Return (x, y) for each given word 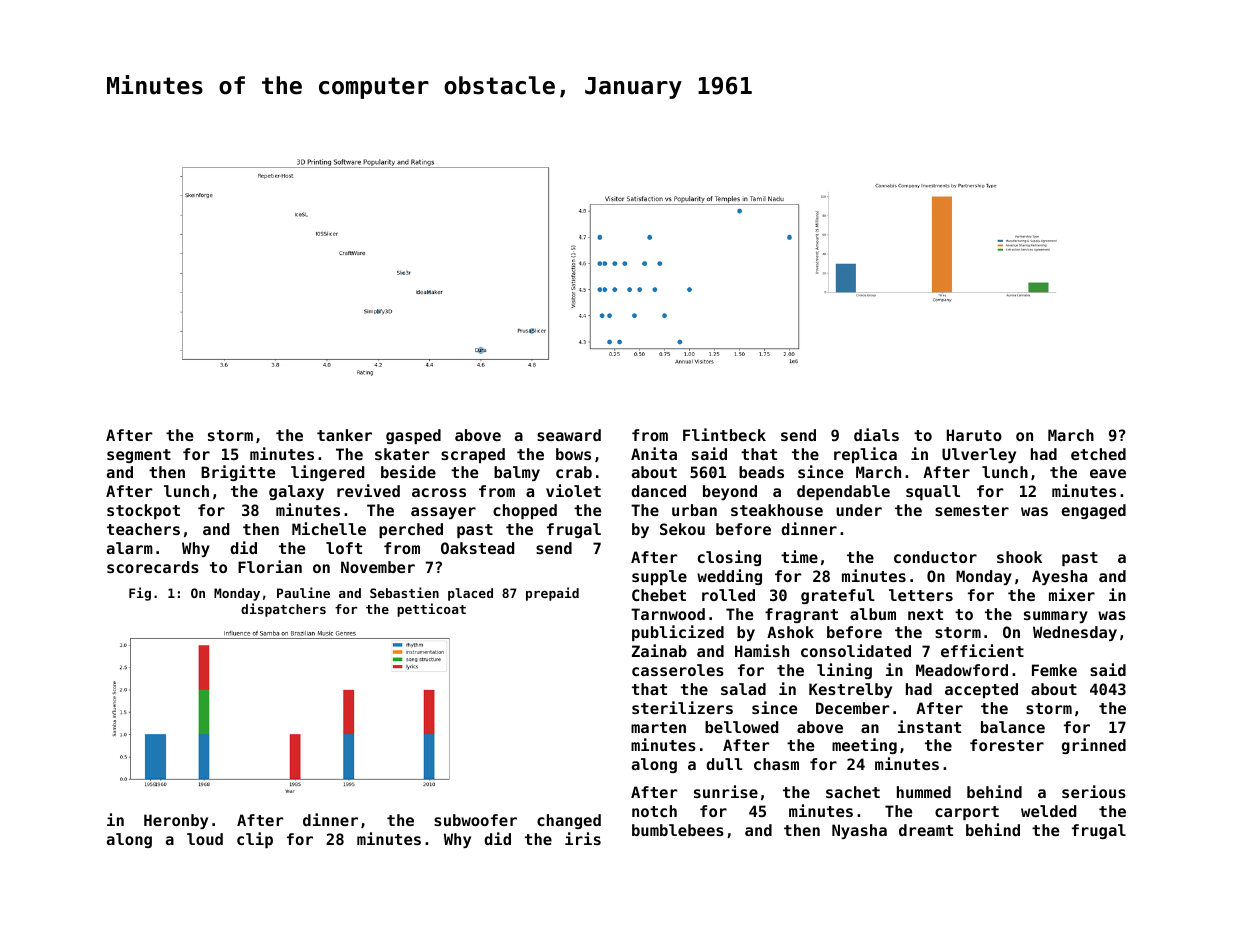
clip (255, 840)
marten (658, 727)
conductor (935, 557)
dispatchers (283, 610)
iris (583, 838)
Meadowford (962, 670)
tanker (344, 435)
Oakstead (477, 548)
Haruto (974, 435)
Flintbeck (724, 434)
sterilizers (682, 707)
